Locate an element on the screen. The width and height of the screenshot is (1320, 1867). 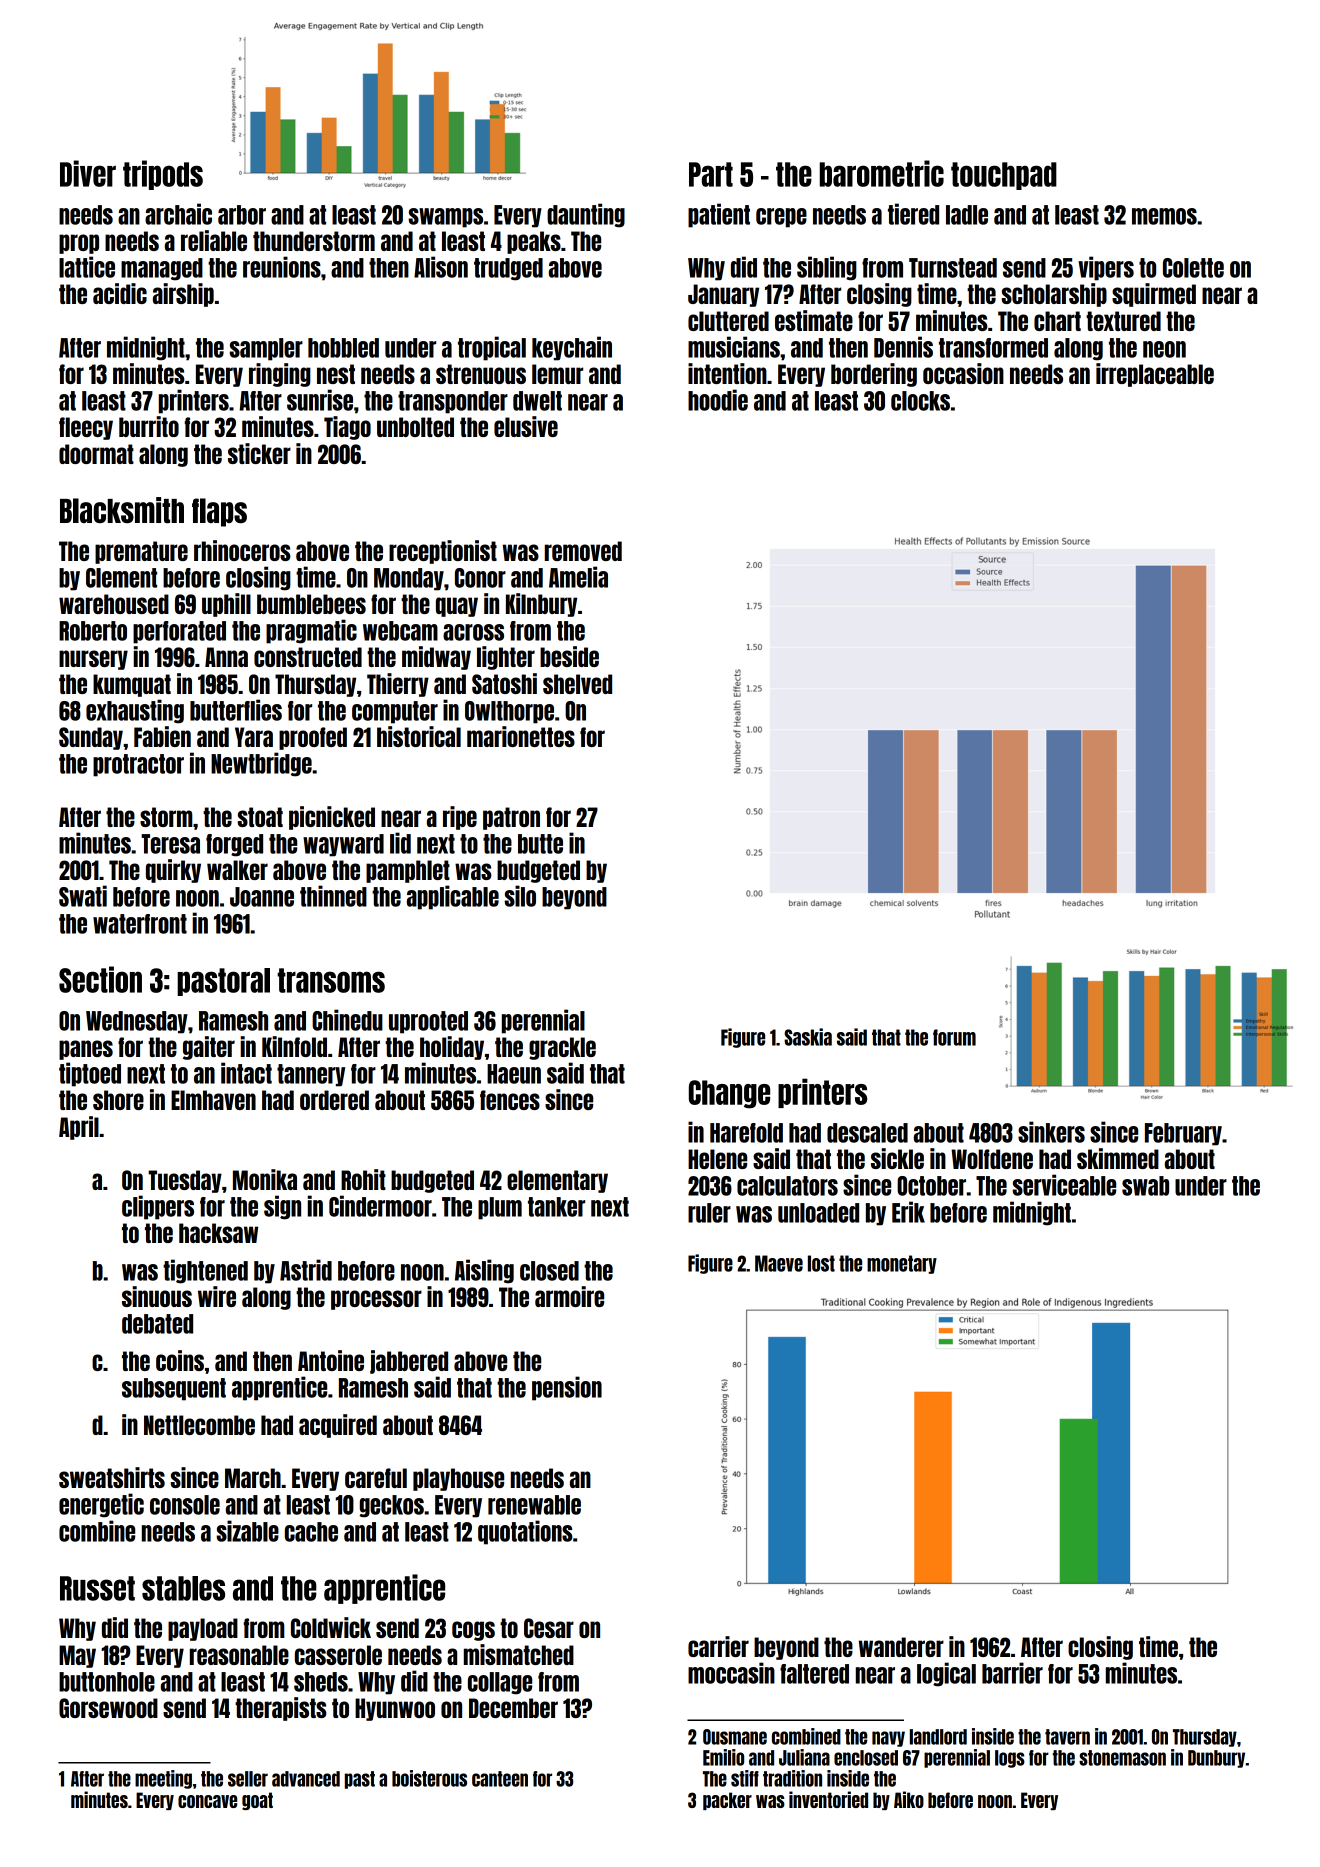
neon is located at coordinates (1164, 349).
